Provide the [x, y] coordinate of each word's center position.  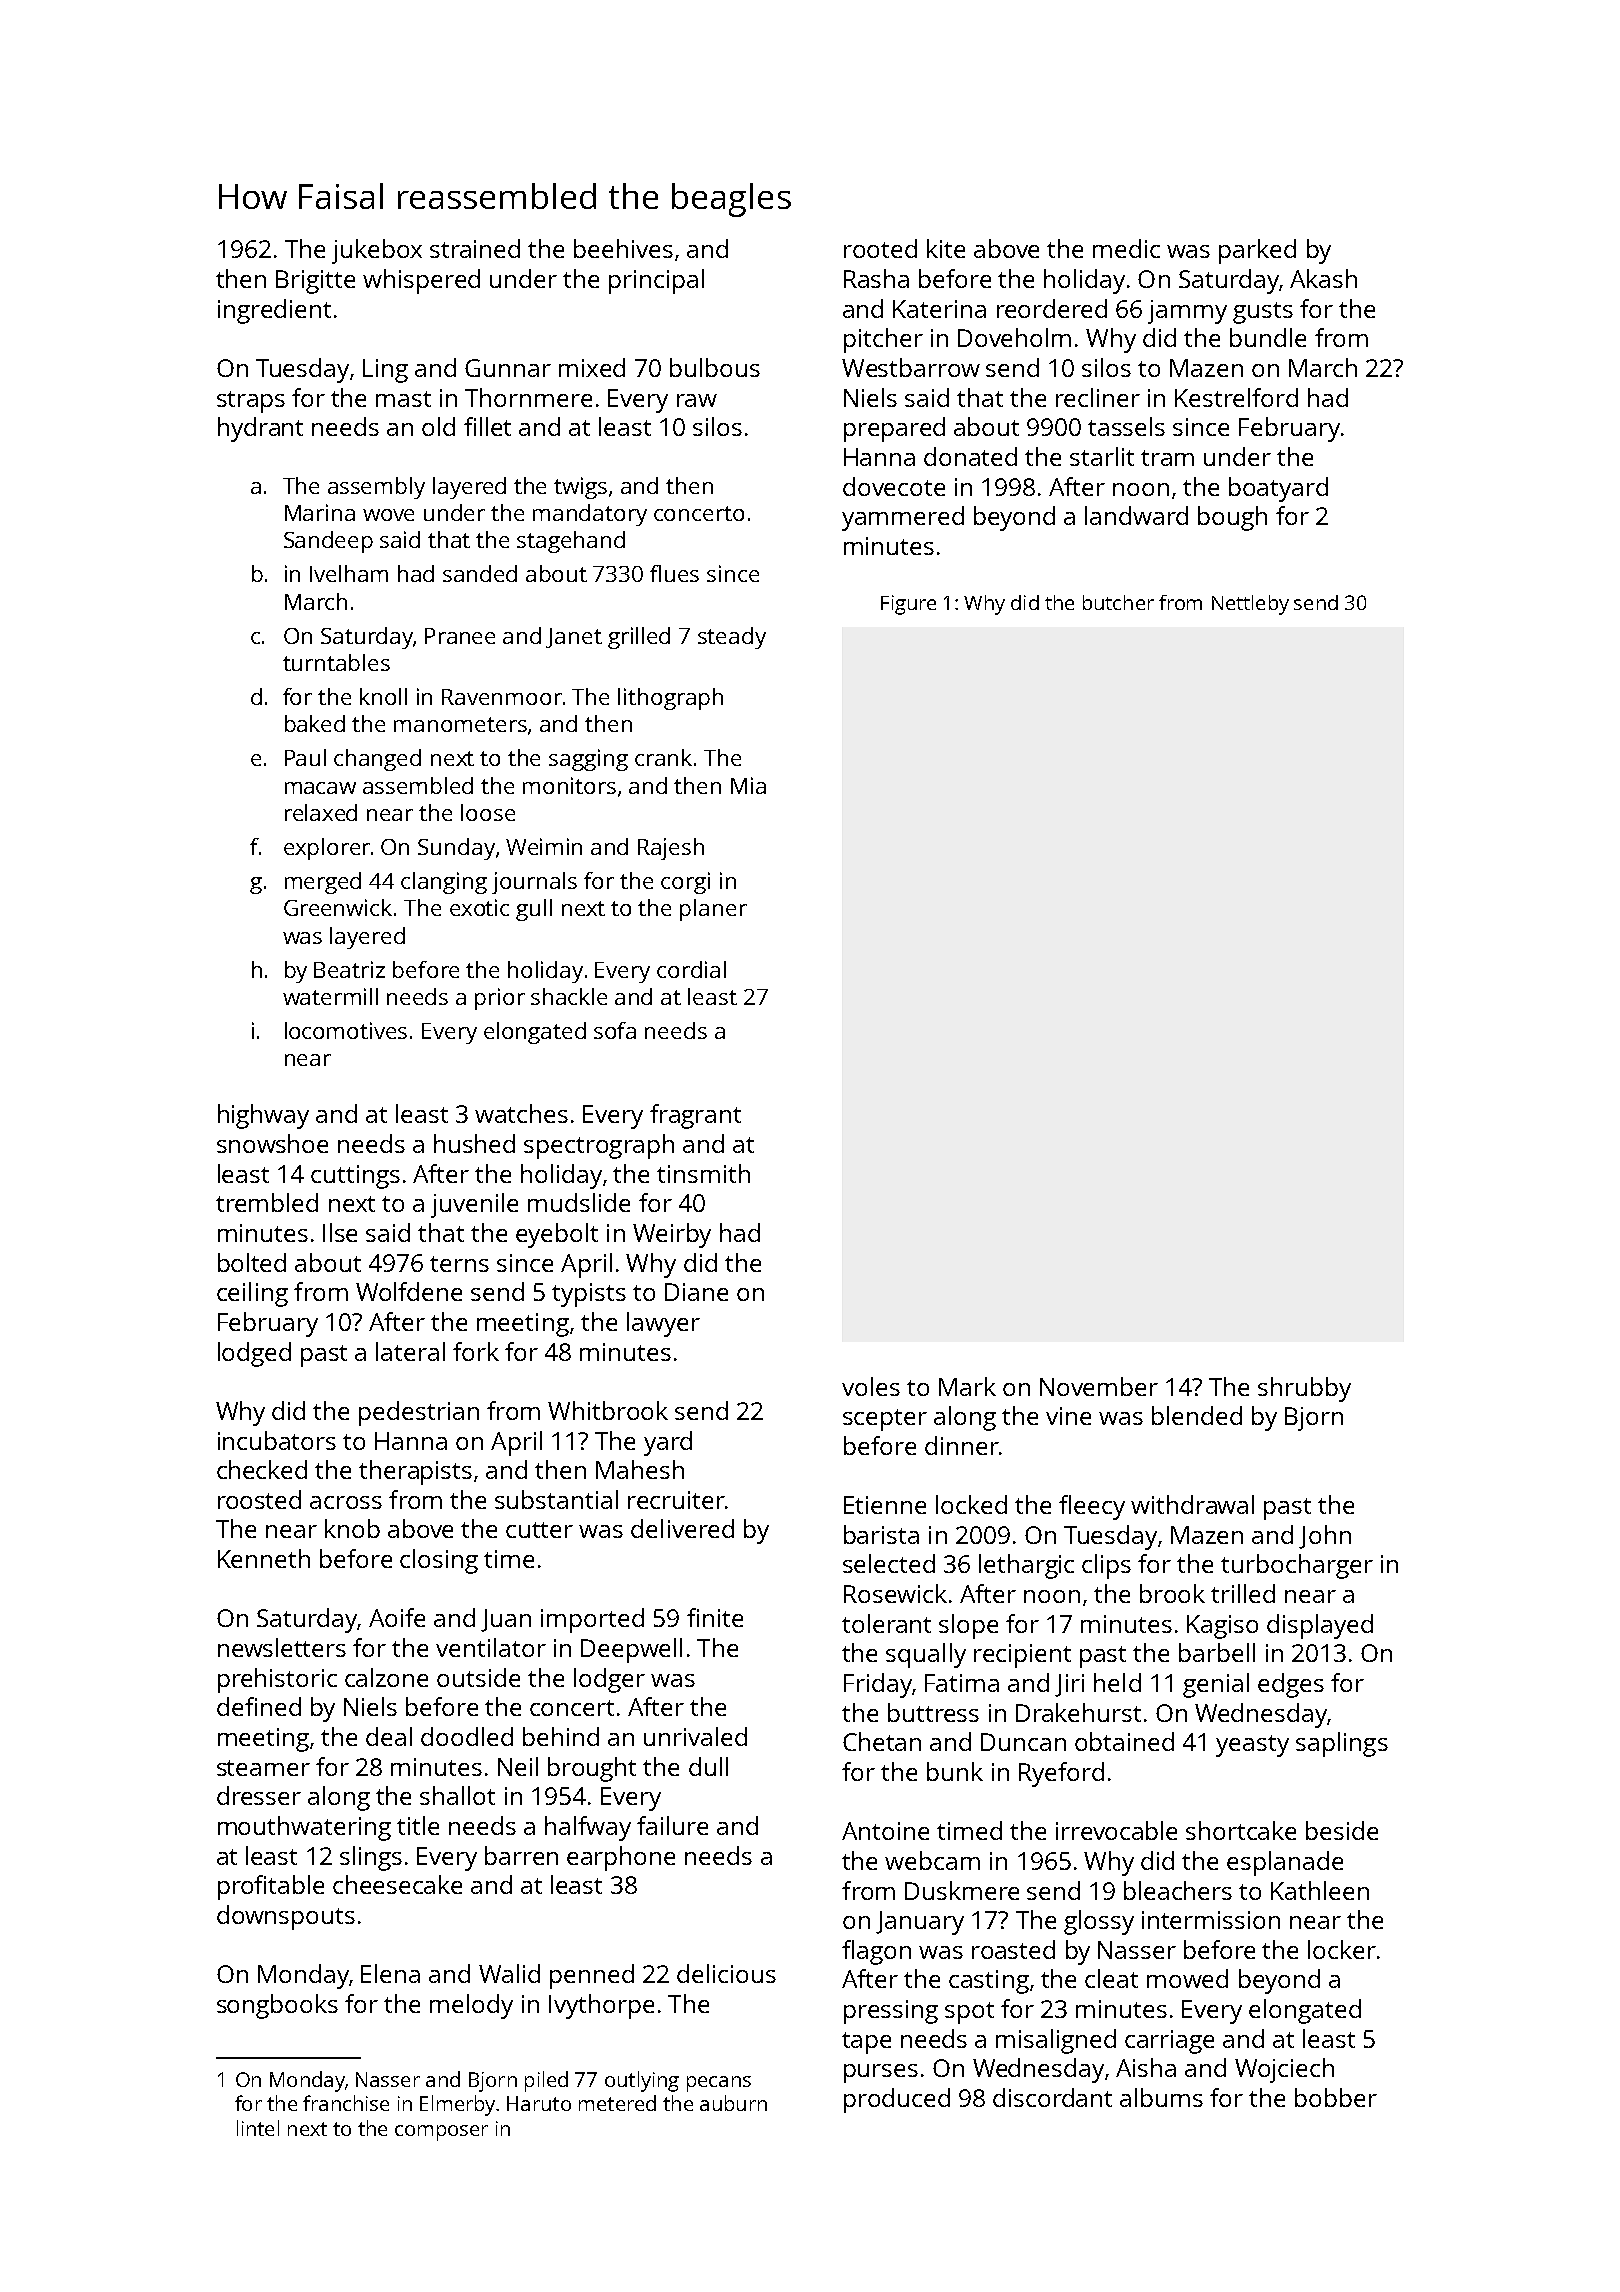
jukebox [377, 251]
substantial [556, 1499]
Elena [390, 1973]
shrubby [1304, 1389]
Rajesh [671, 849]
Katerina [939, 309]
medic [1126, 248]
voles [871, 1386]
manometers [460, 724]
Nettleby [1250, 605]
